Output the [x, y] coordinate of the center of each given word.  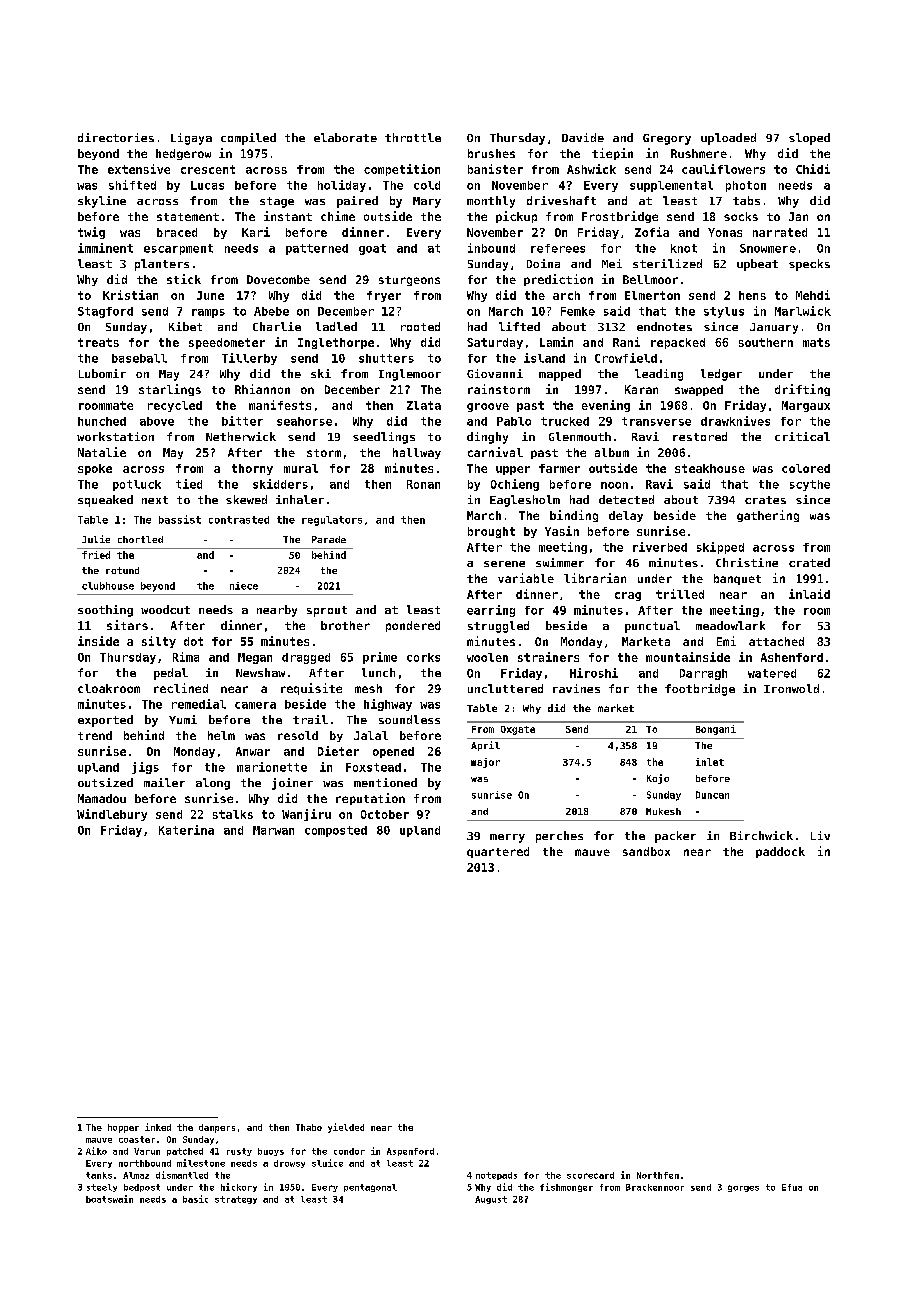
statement [188, 217]
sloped [809, 139]
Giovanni [495, 373]
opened [393, 752]
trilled [680, 594]
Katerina [186, 830]
